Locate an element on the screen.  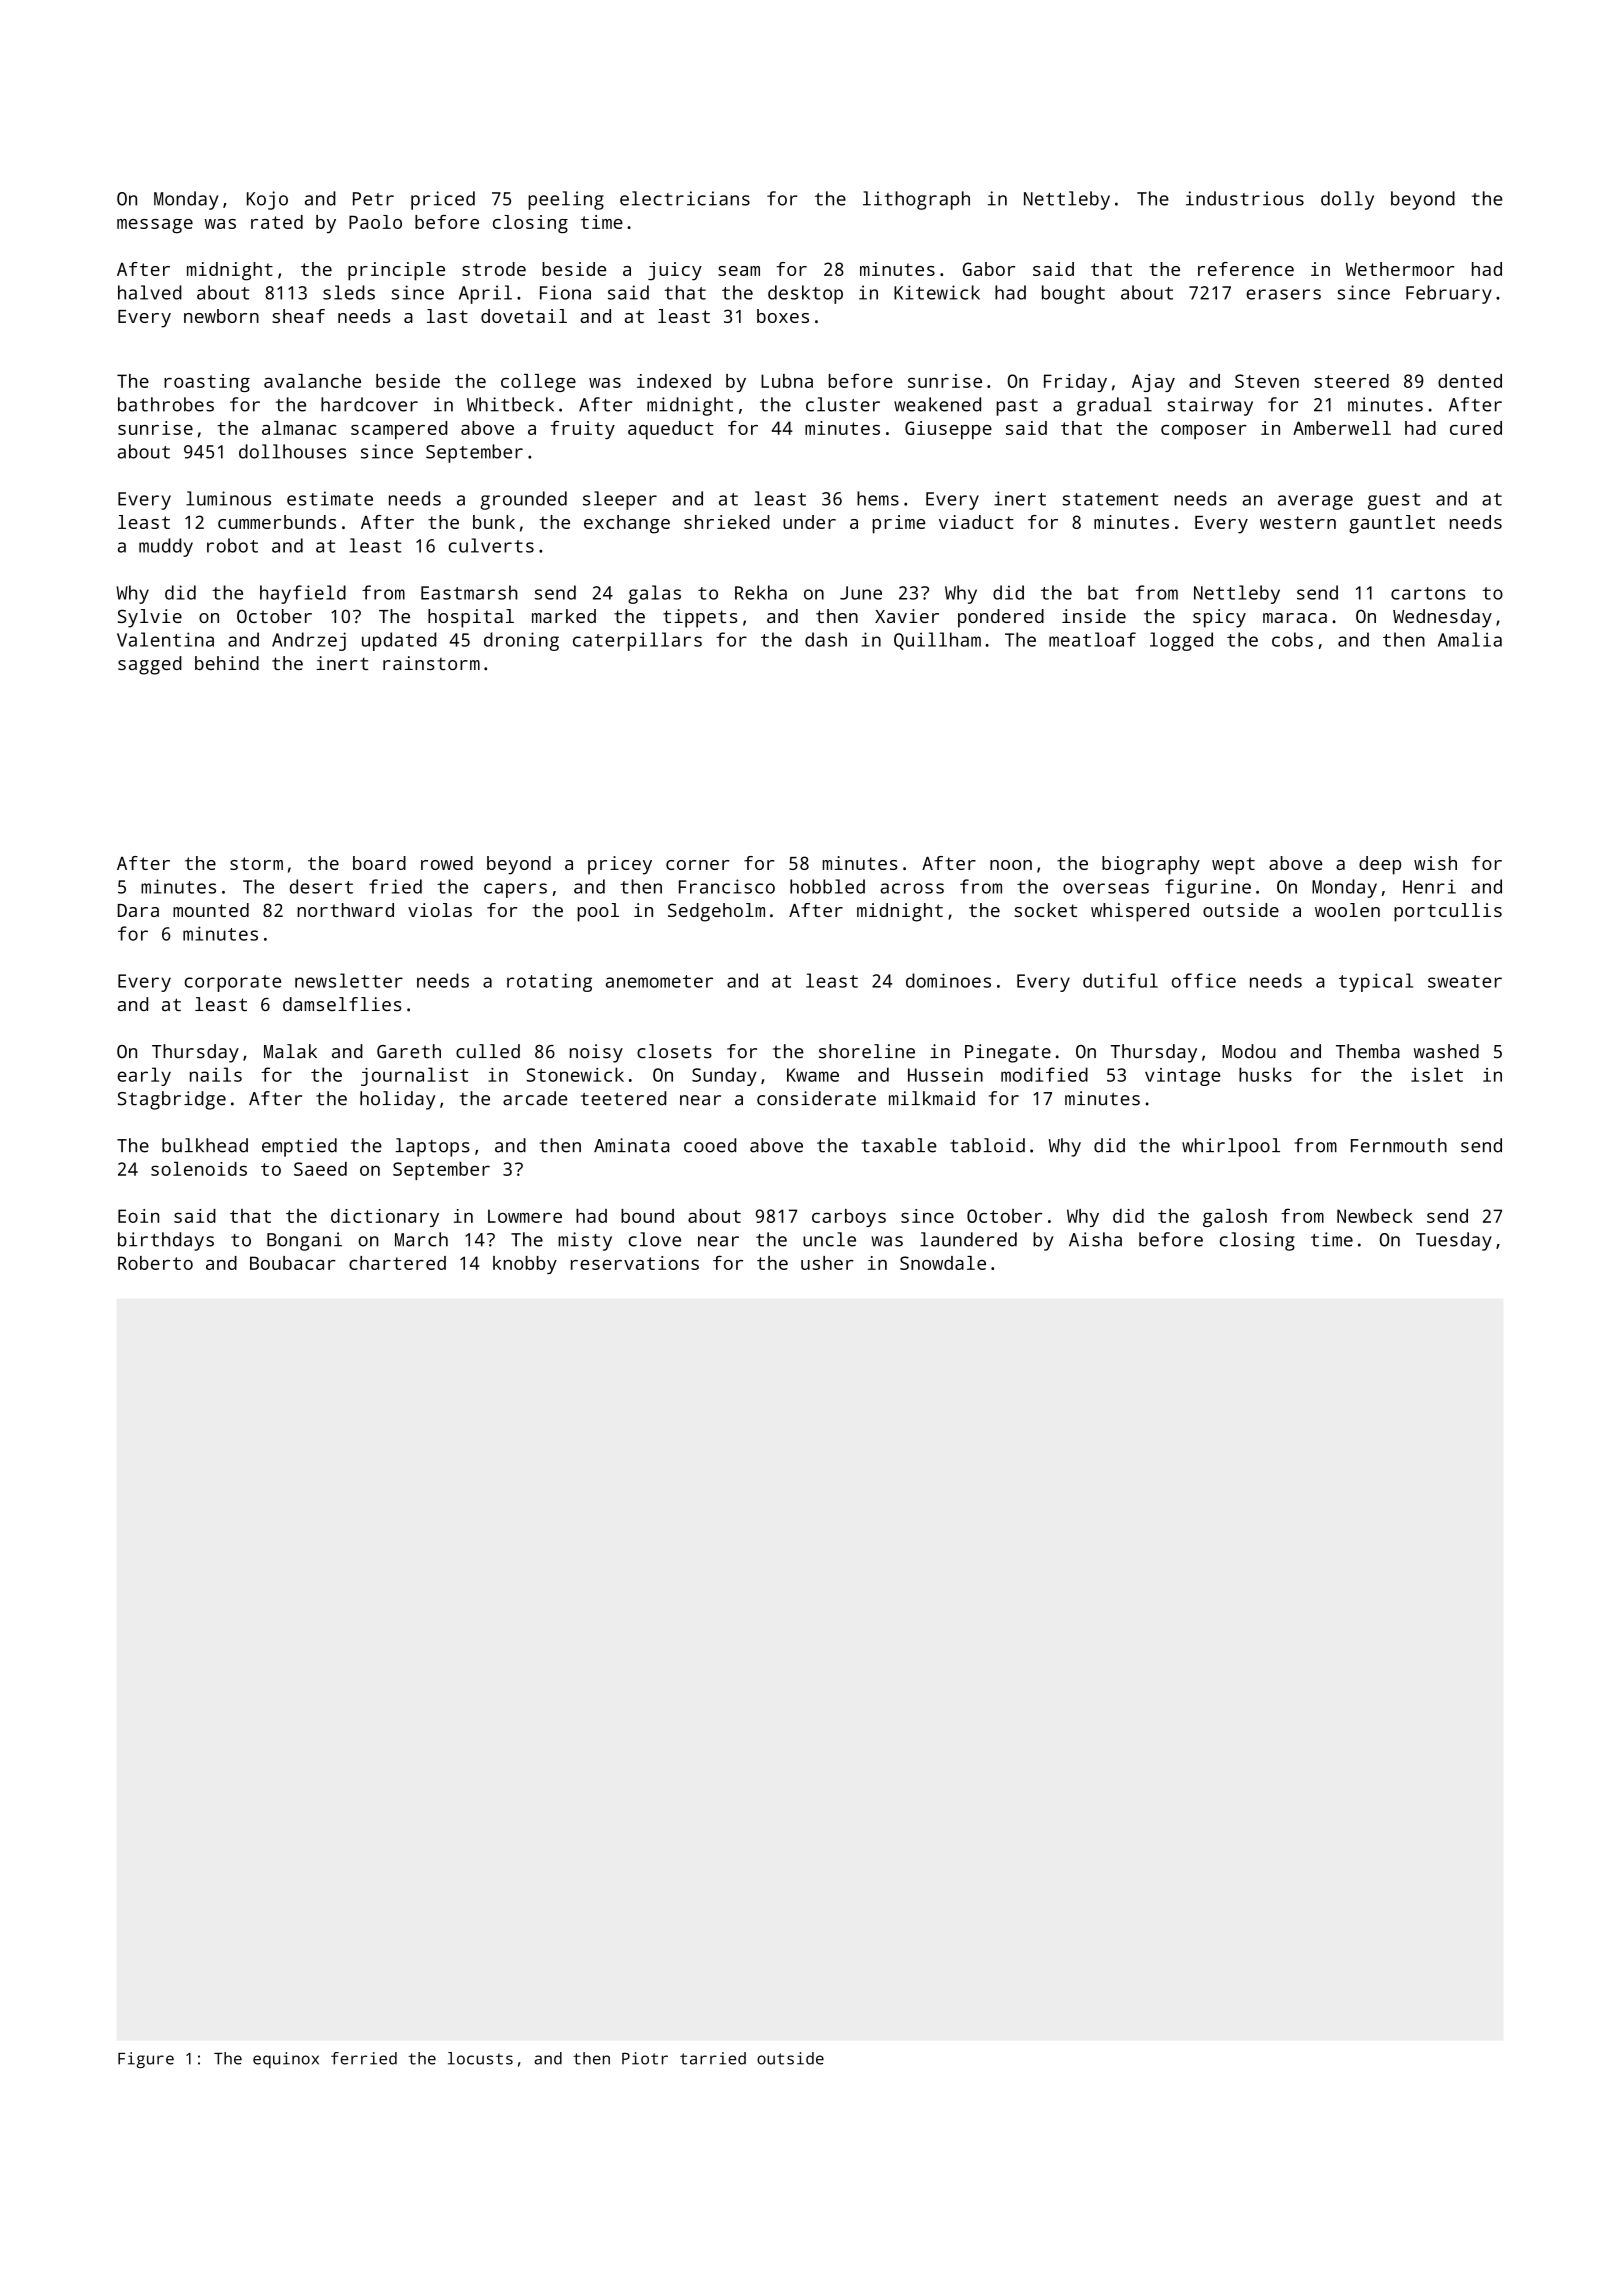
Piotr is located at coordinates (645, 2058).
